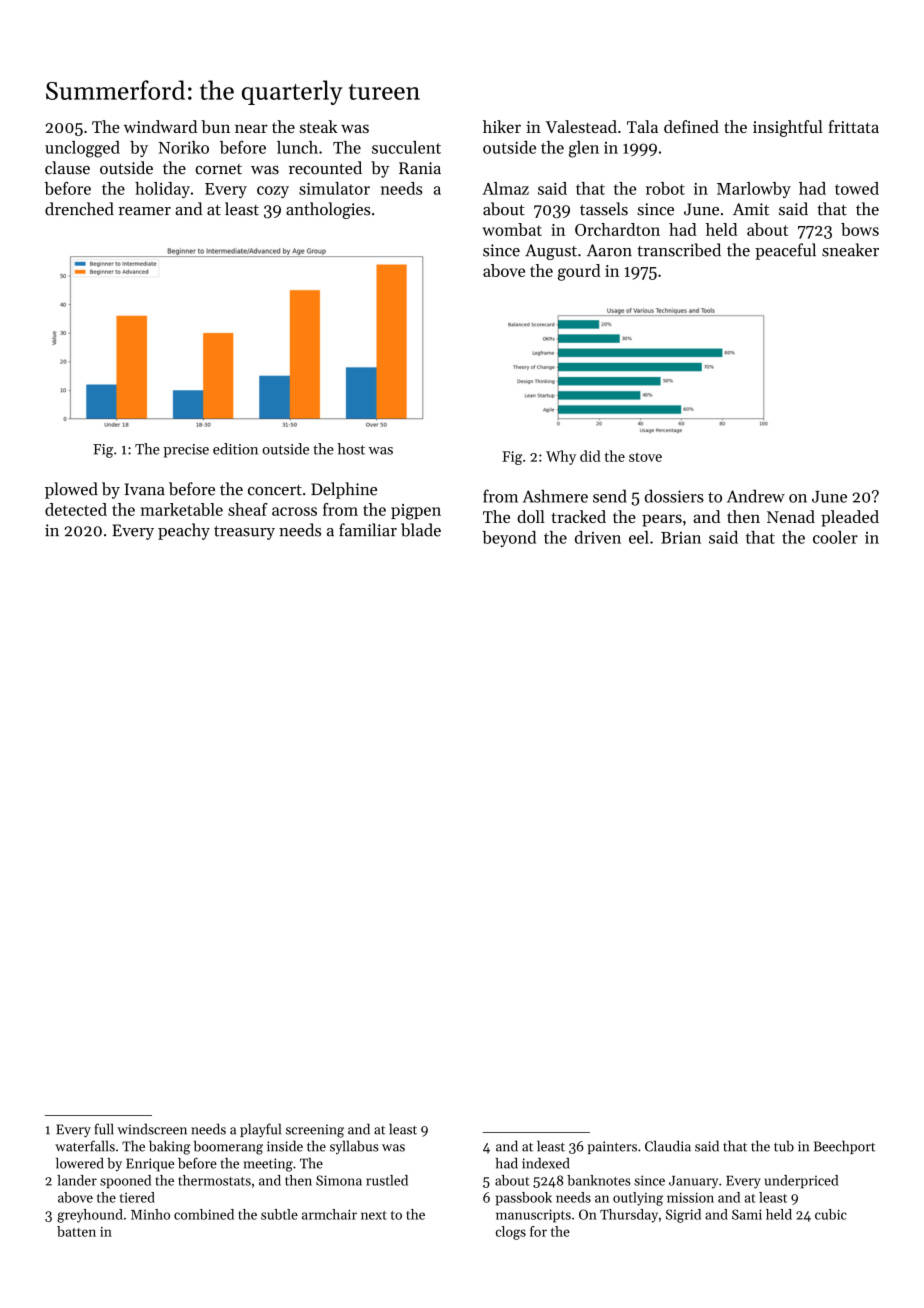 The height and width of the screenshot is (1308, 924). What do you see at coordinates (67, 168) in the screenshot?
I see `clause` at bounding box center [67, 168].
